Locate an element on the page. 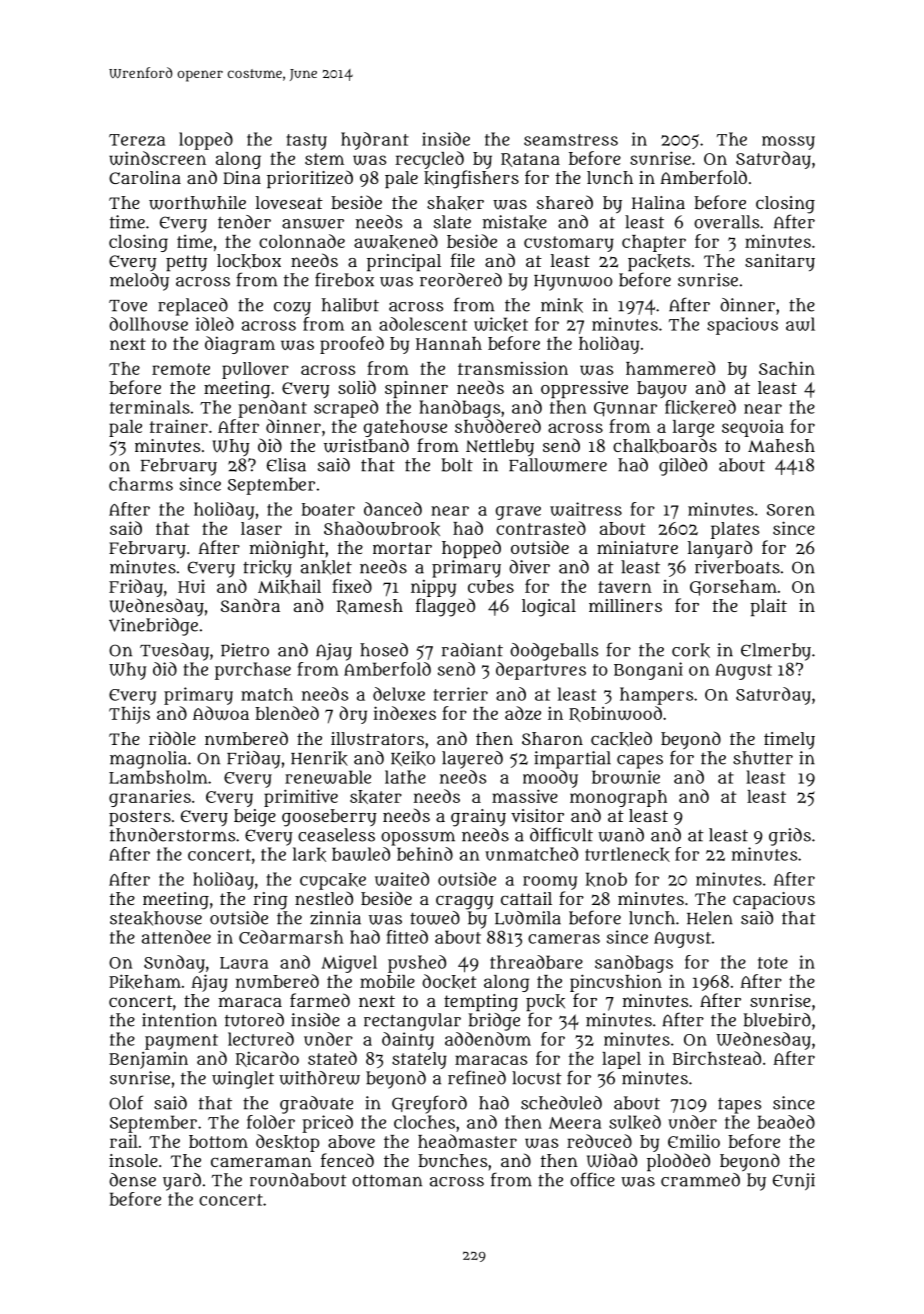 This document has width=924, height=1314. posters is located at coordinates (140, 818).
